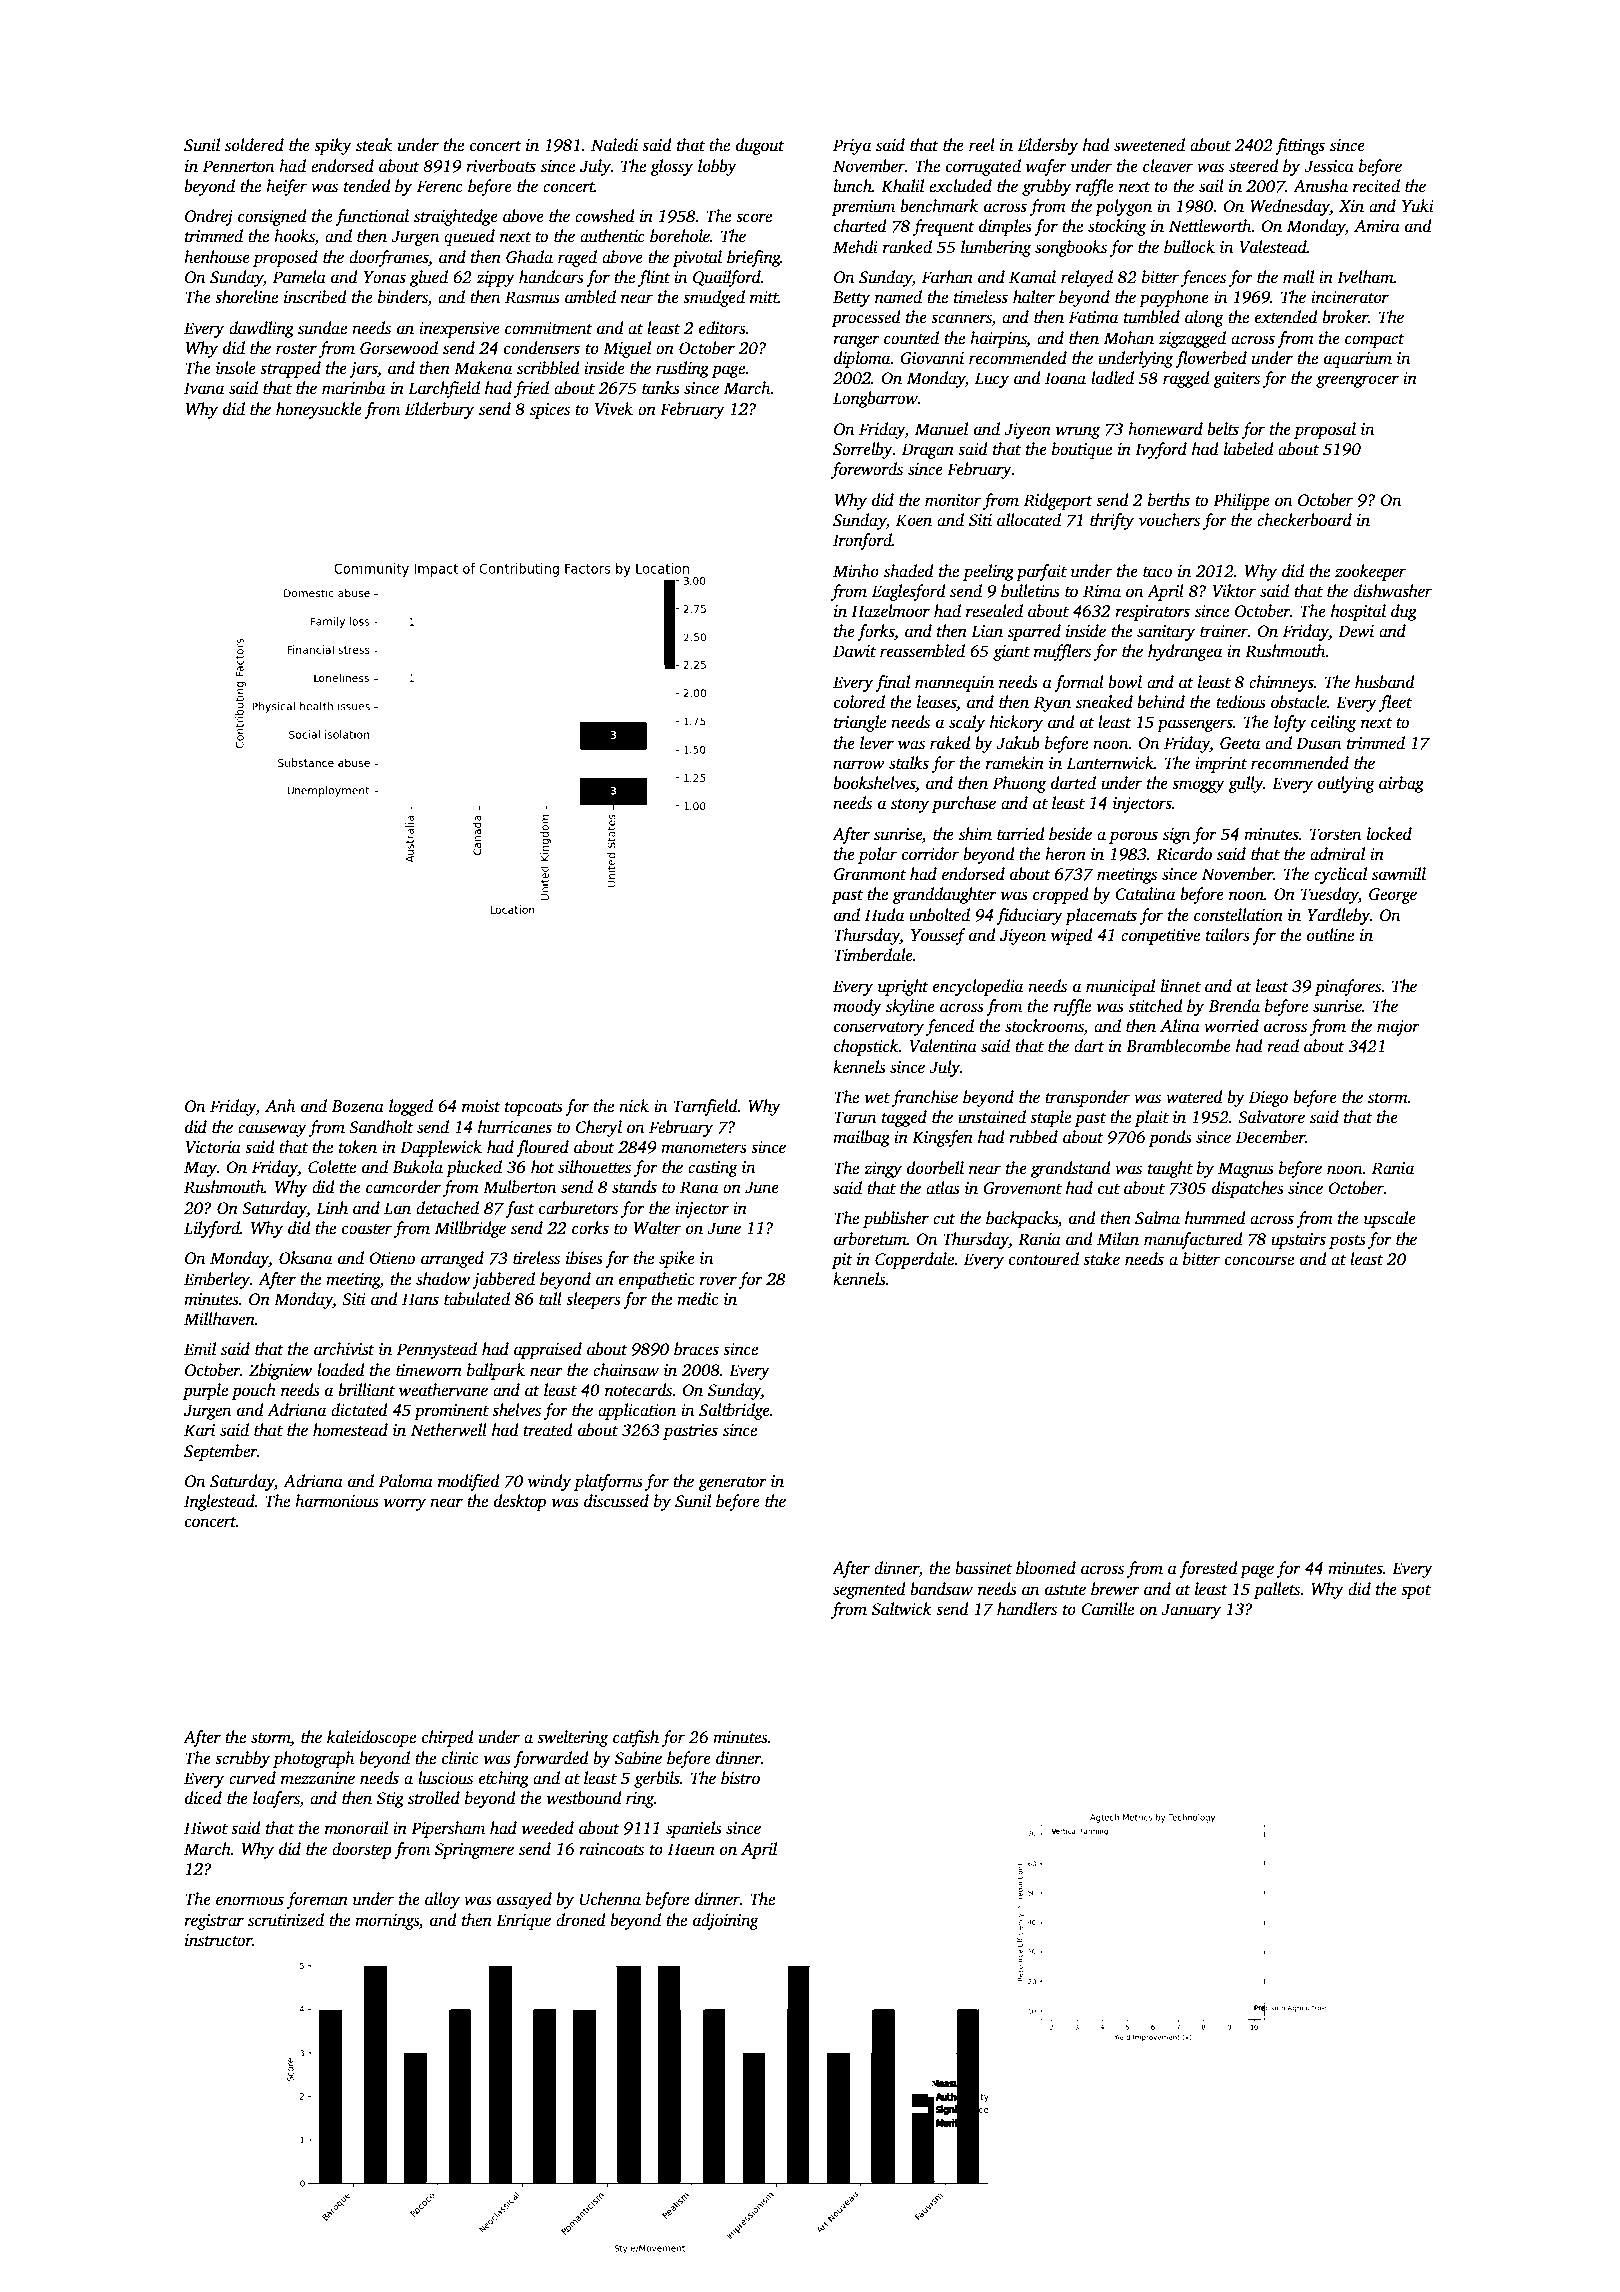 This document has width=1620, height=2292. What do you see at coordinates (219, 1940) in the document?
I see `instructor` at bounding box center [219, 1940].
